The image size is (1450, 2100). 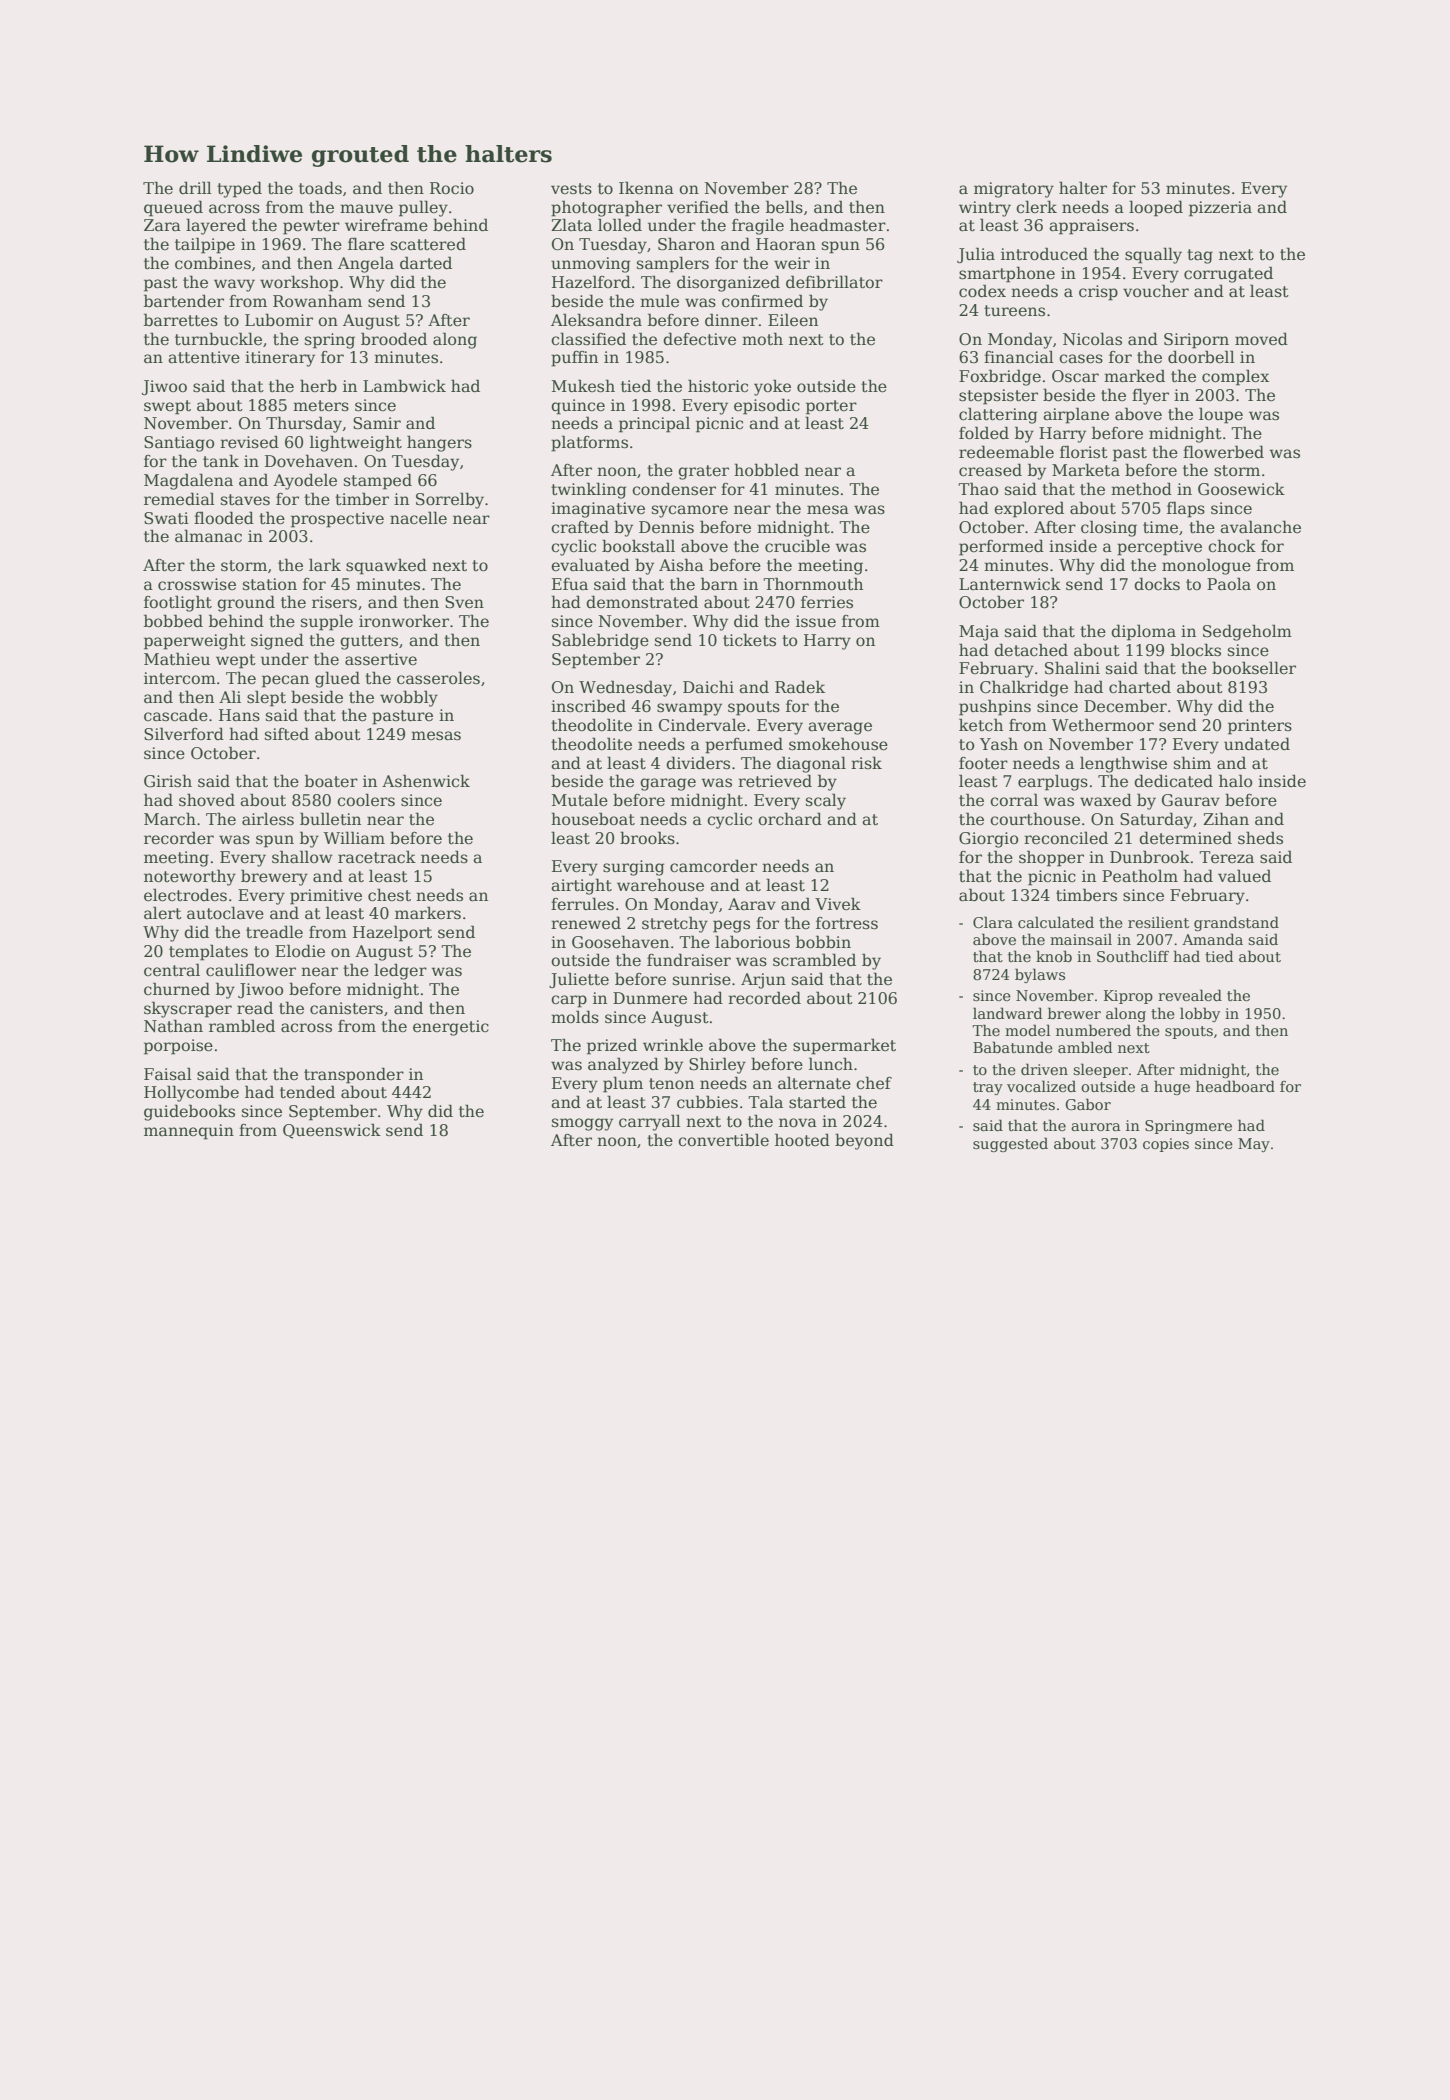 What do you see at coordinates (1200, 256) in the screenshot?
I see `tag` at bounding box center [1200, 256].
